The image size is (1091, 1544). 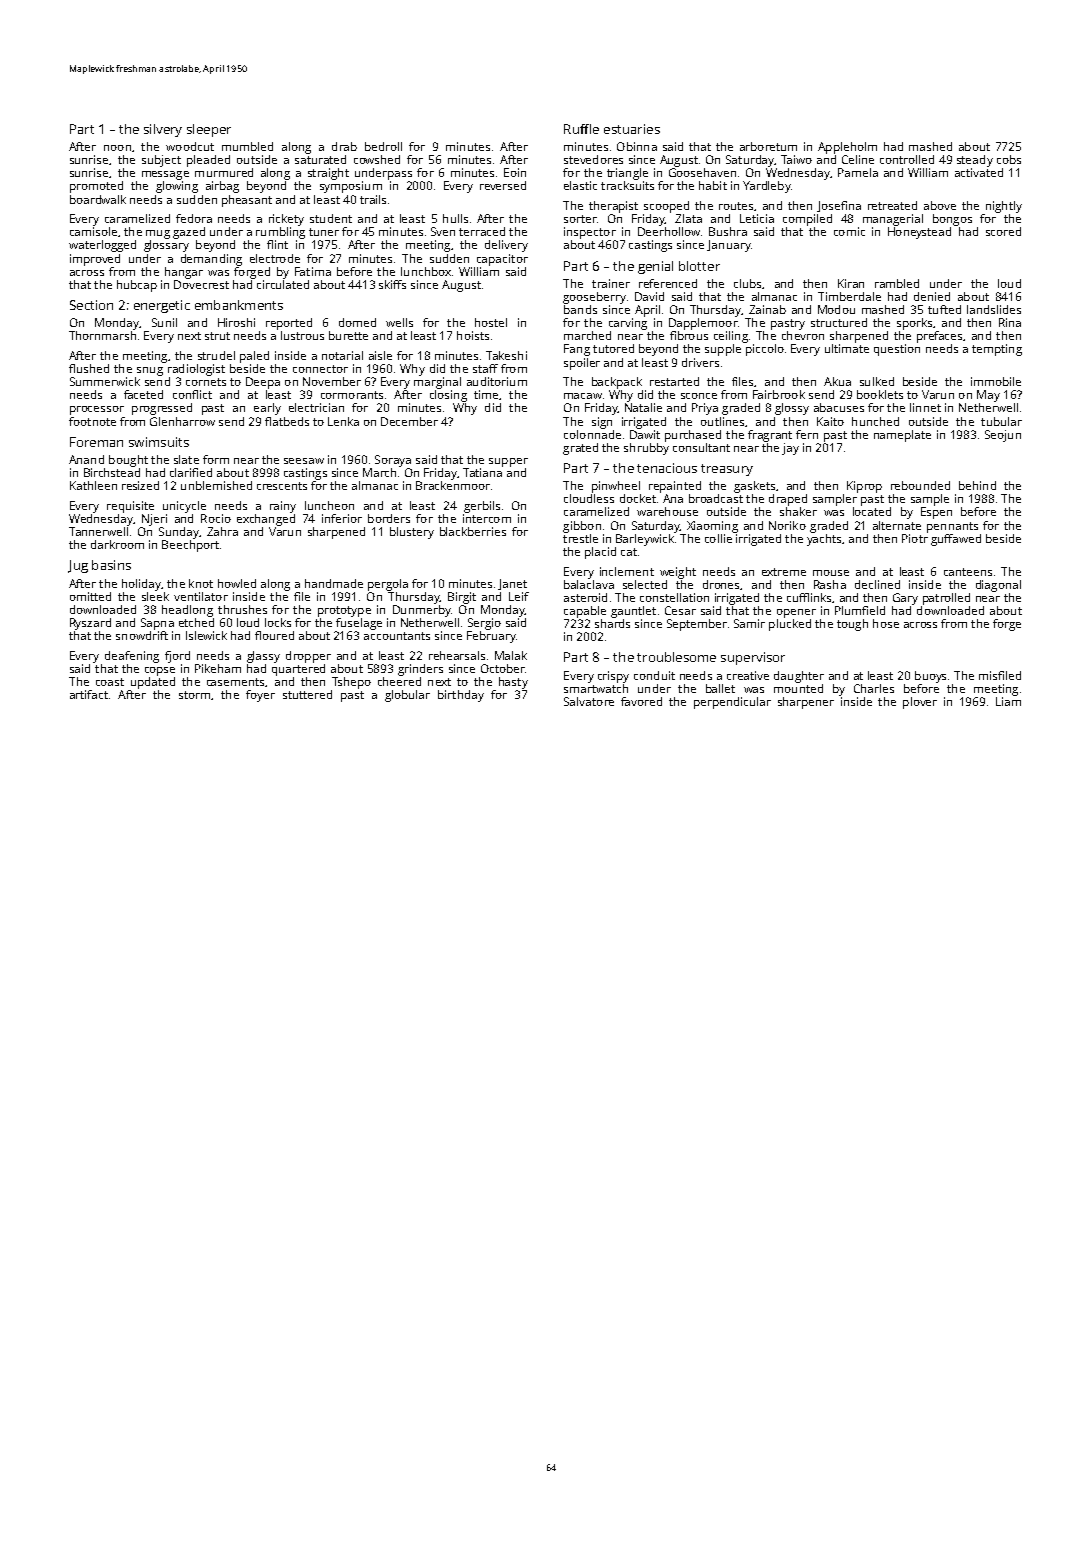 What do you see at coordinates (851, 283) in the screenshot?
I see `Kiran` at bounding box center [851, 283].
